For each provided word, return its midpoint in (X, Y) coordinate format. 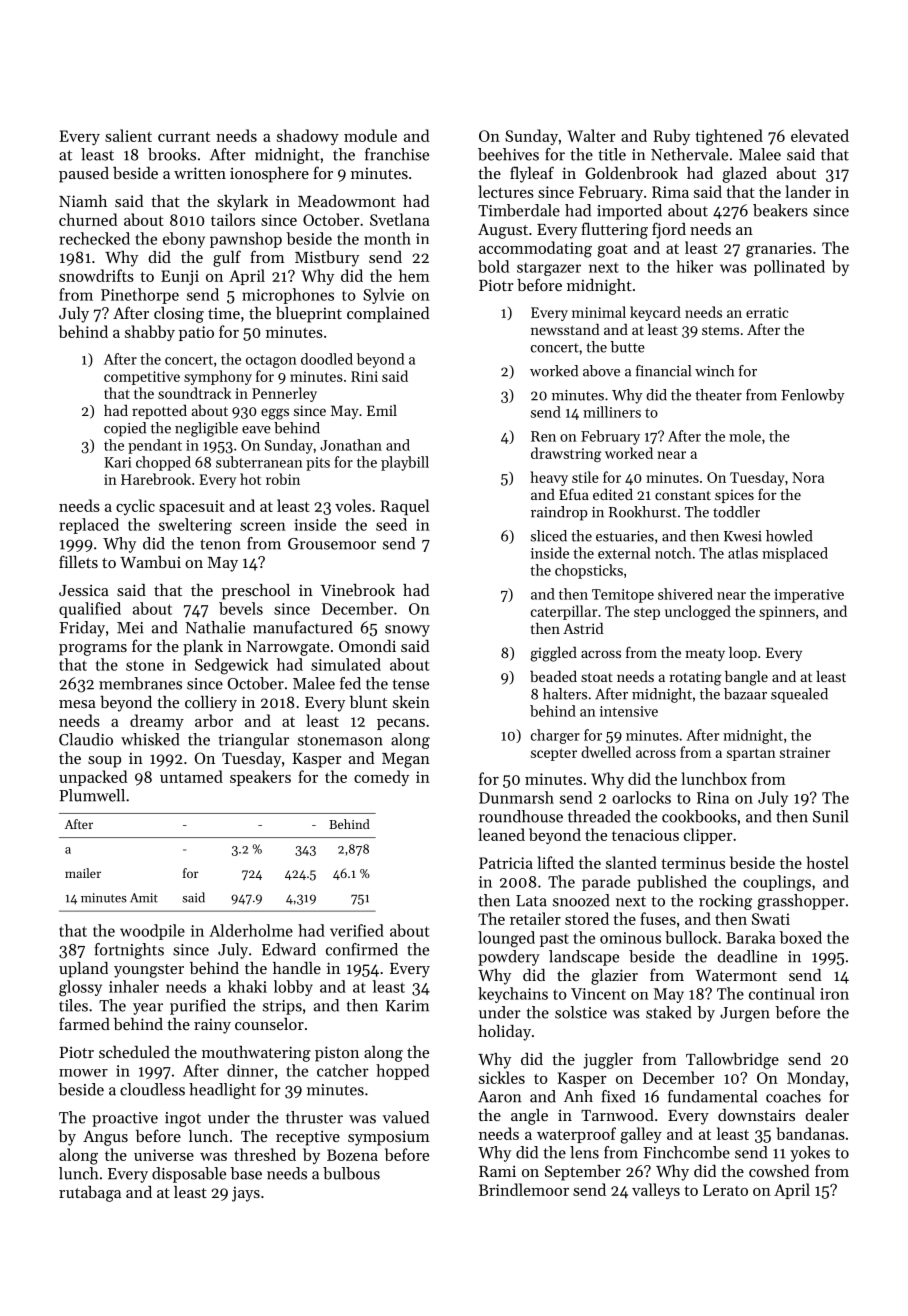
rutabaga (90, 1194)
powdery (509, 958)
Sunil (830, 816)
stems (720, 330)
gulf (227, 258)
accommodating (535, 249)
